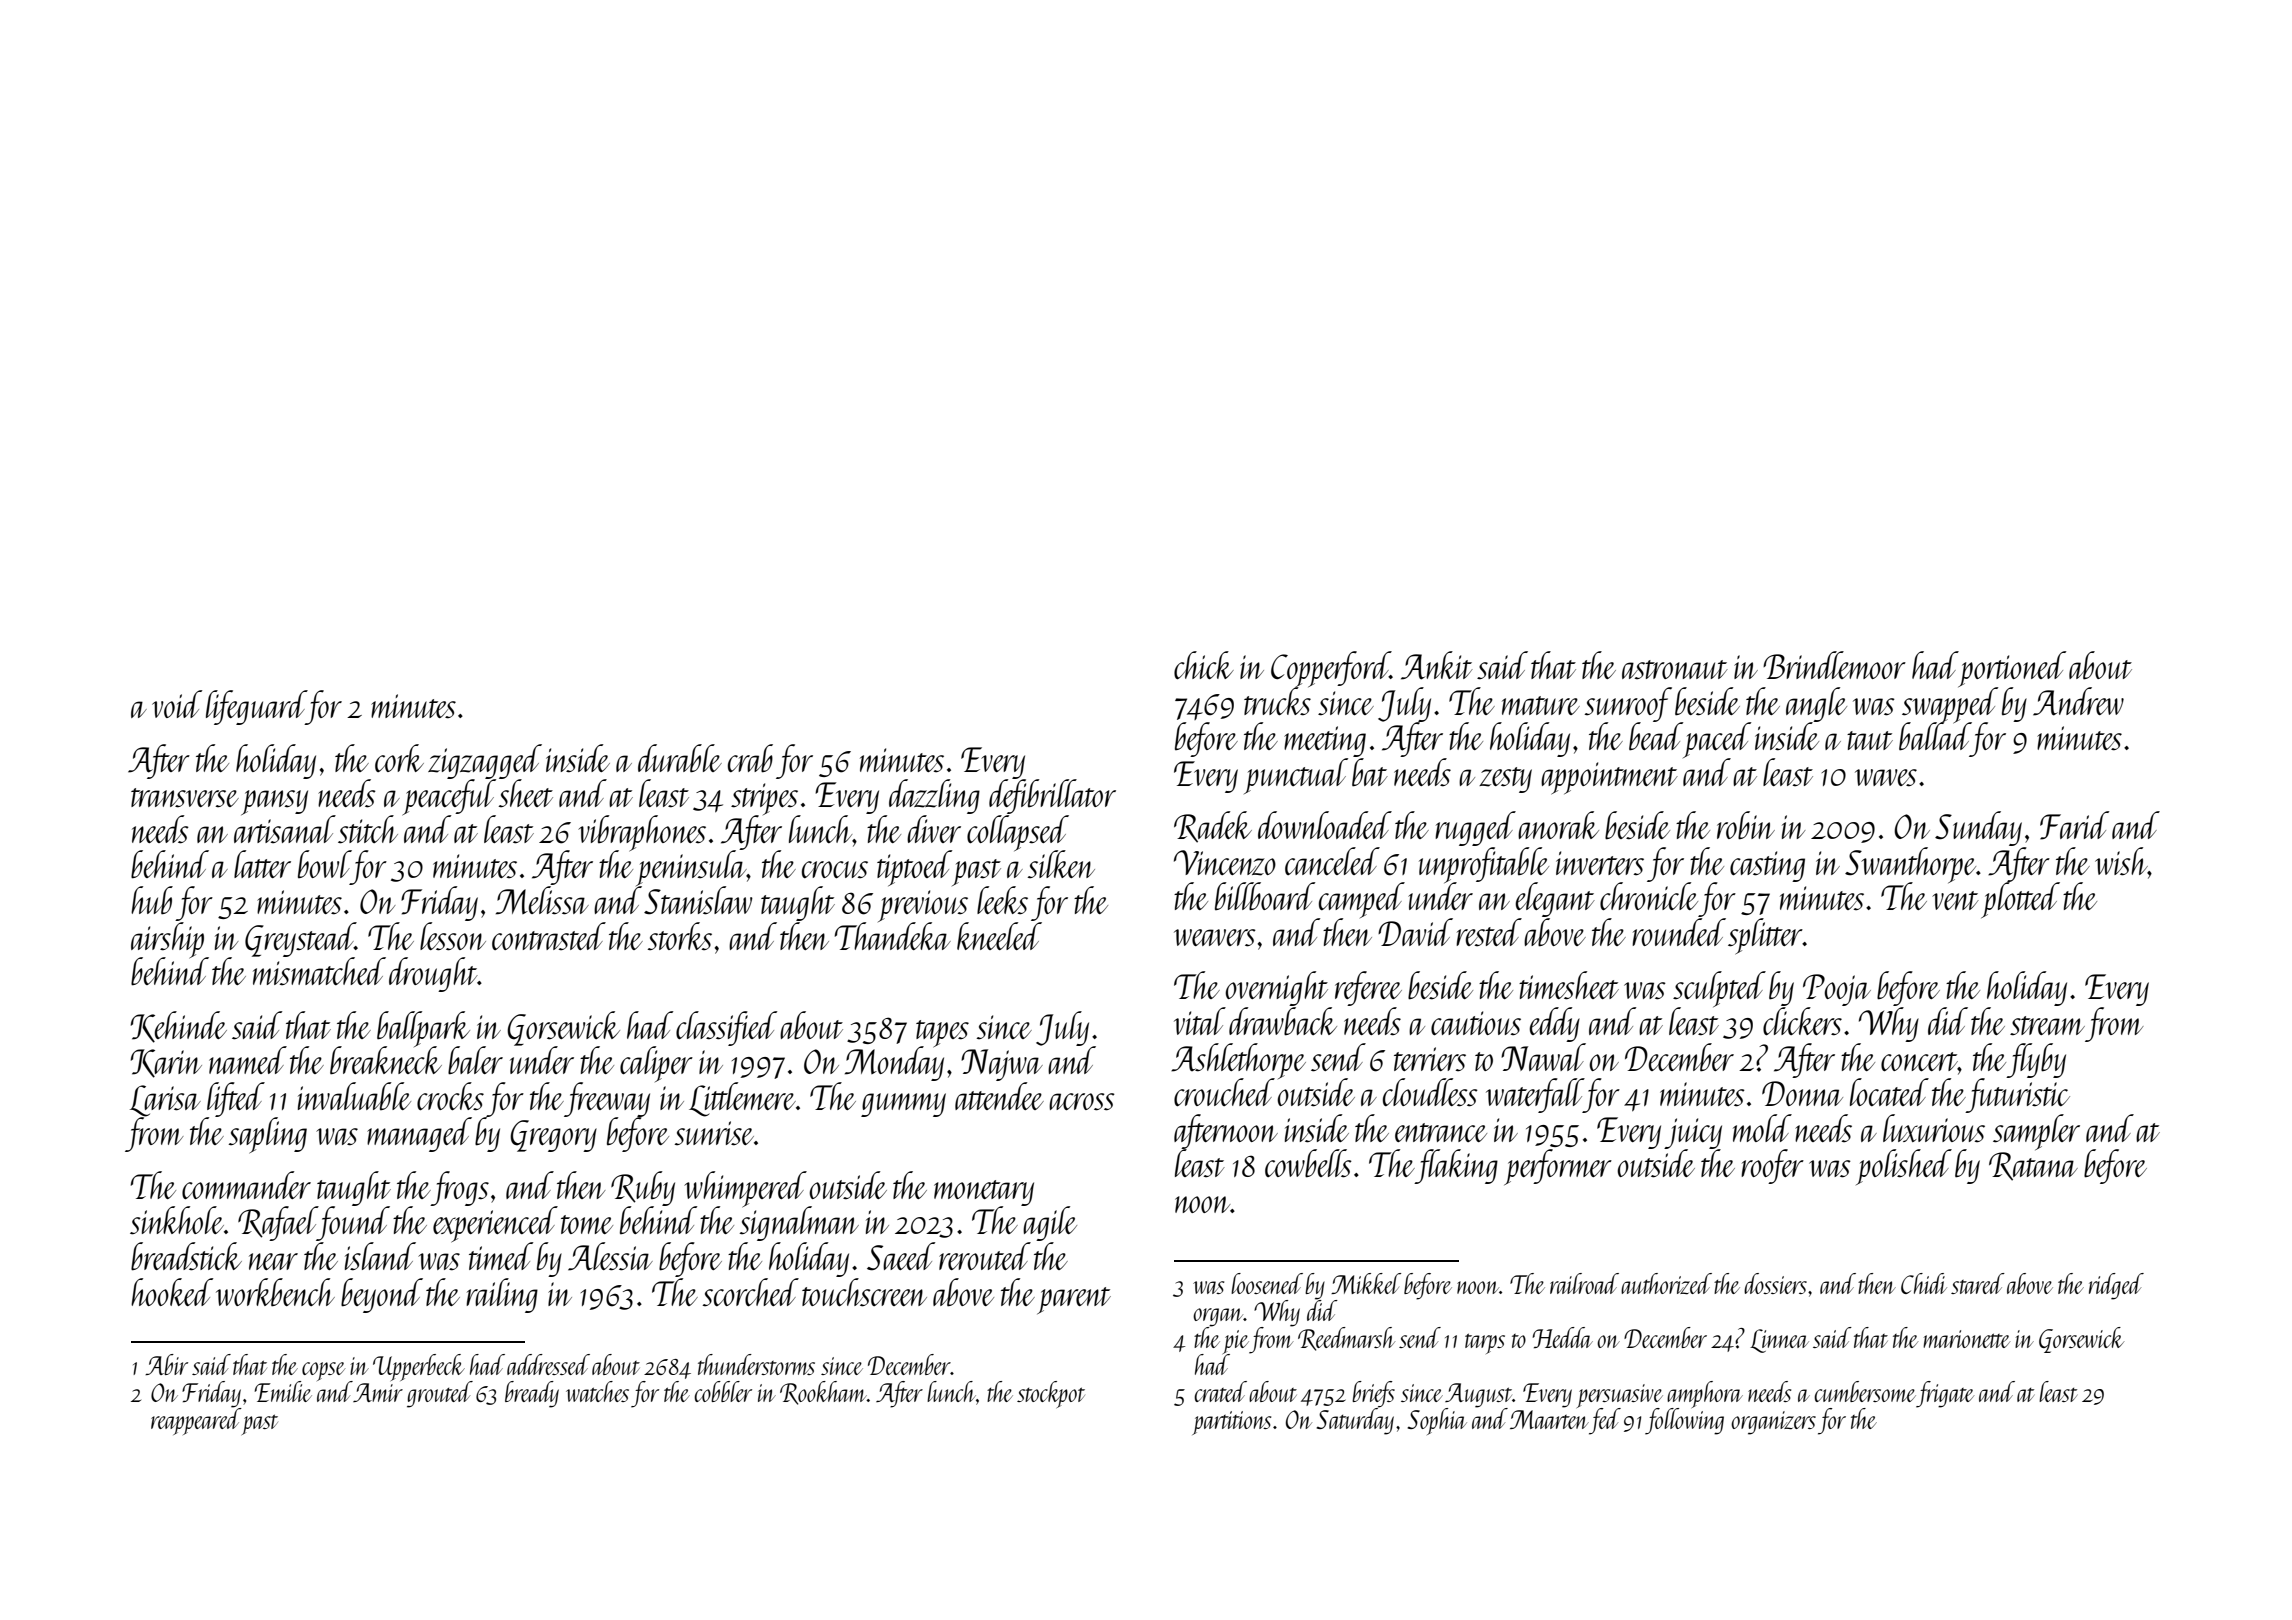 The height and width of the screenshot is (1620, 2292). Describe the element at coordinates (1204, 665) in the screenshot. I see `chick` at that location.
